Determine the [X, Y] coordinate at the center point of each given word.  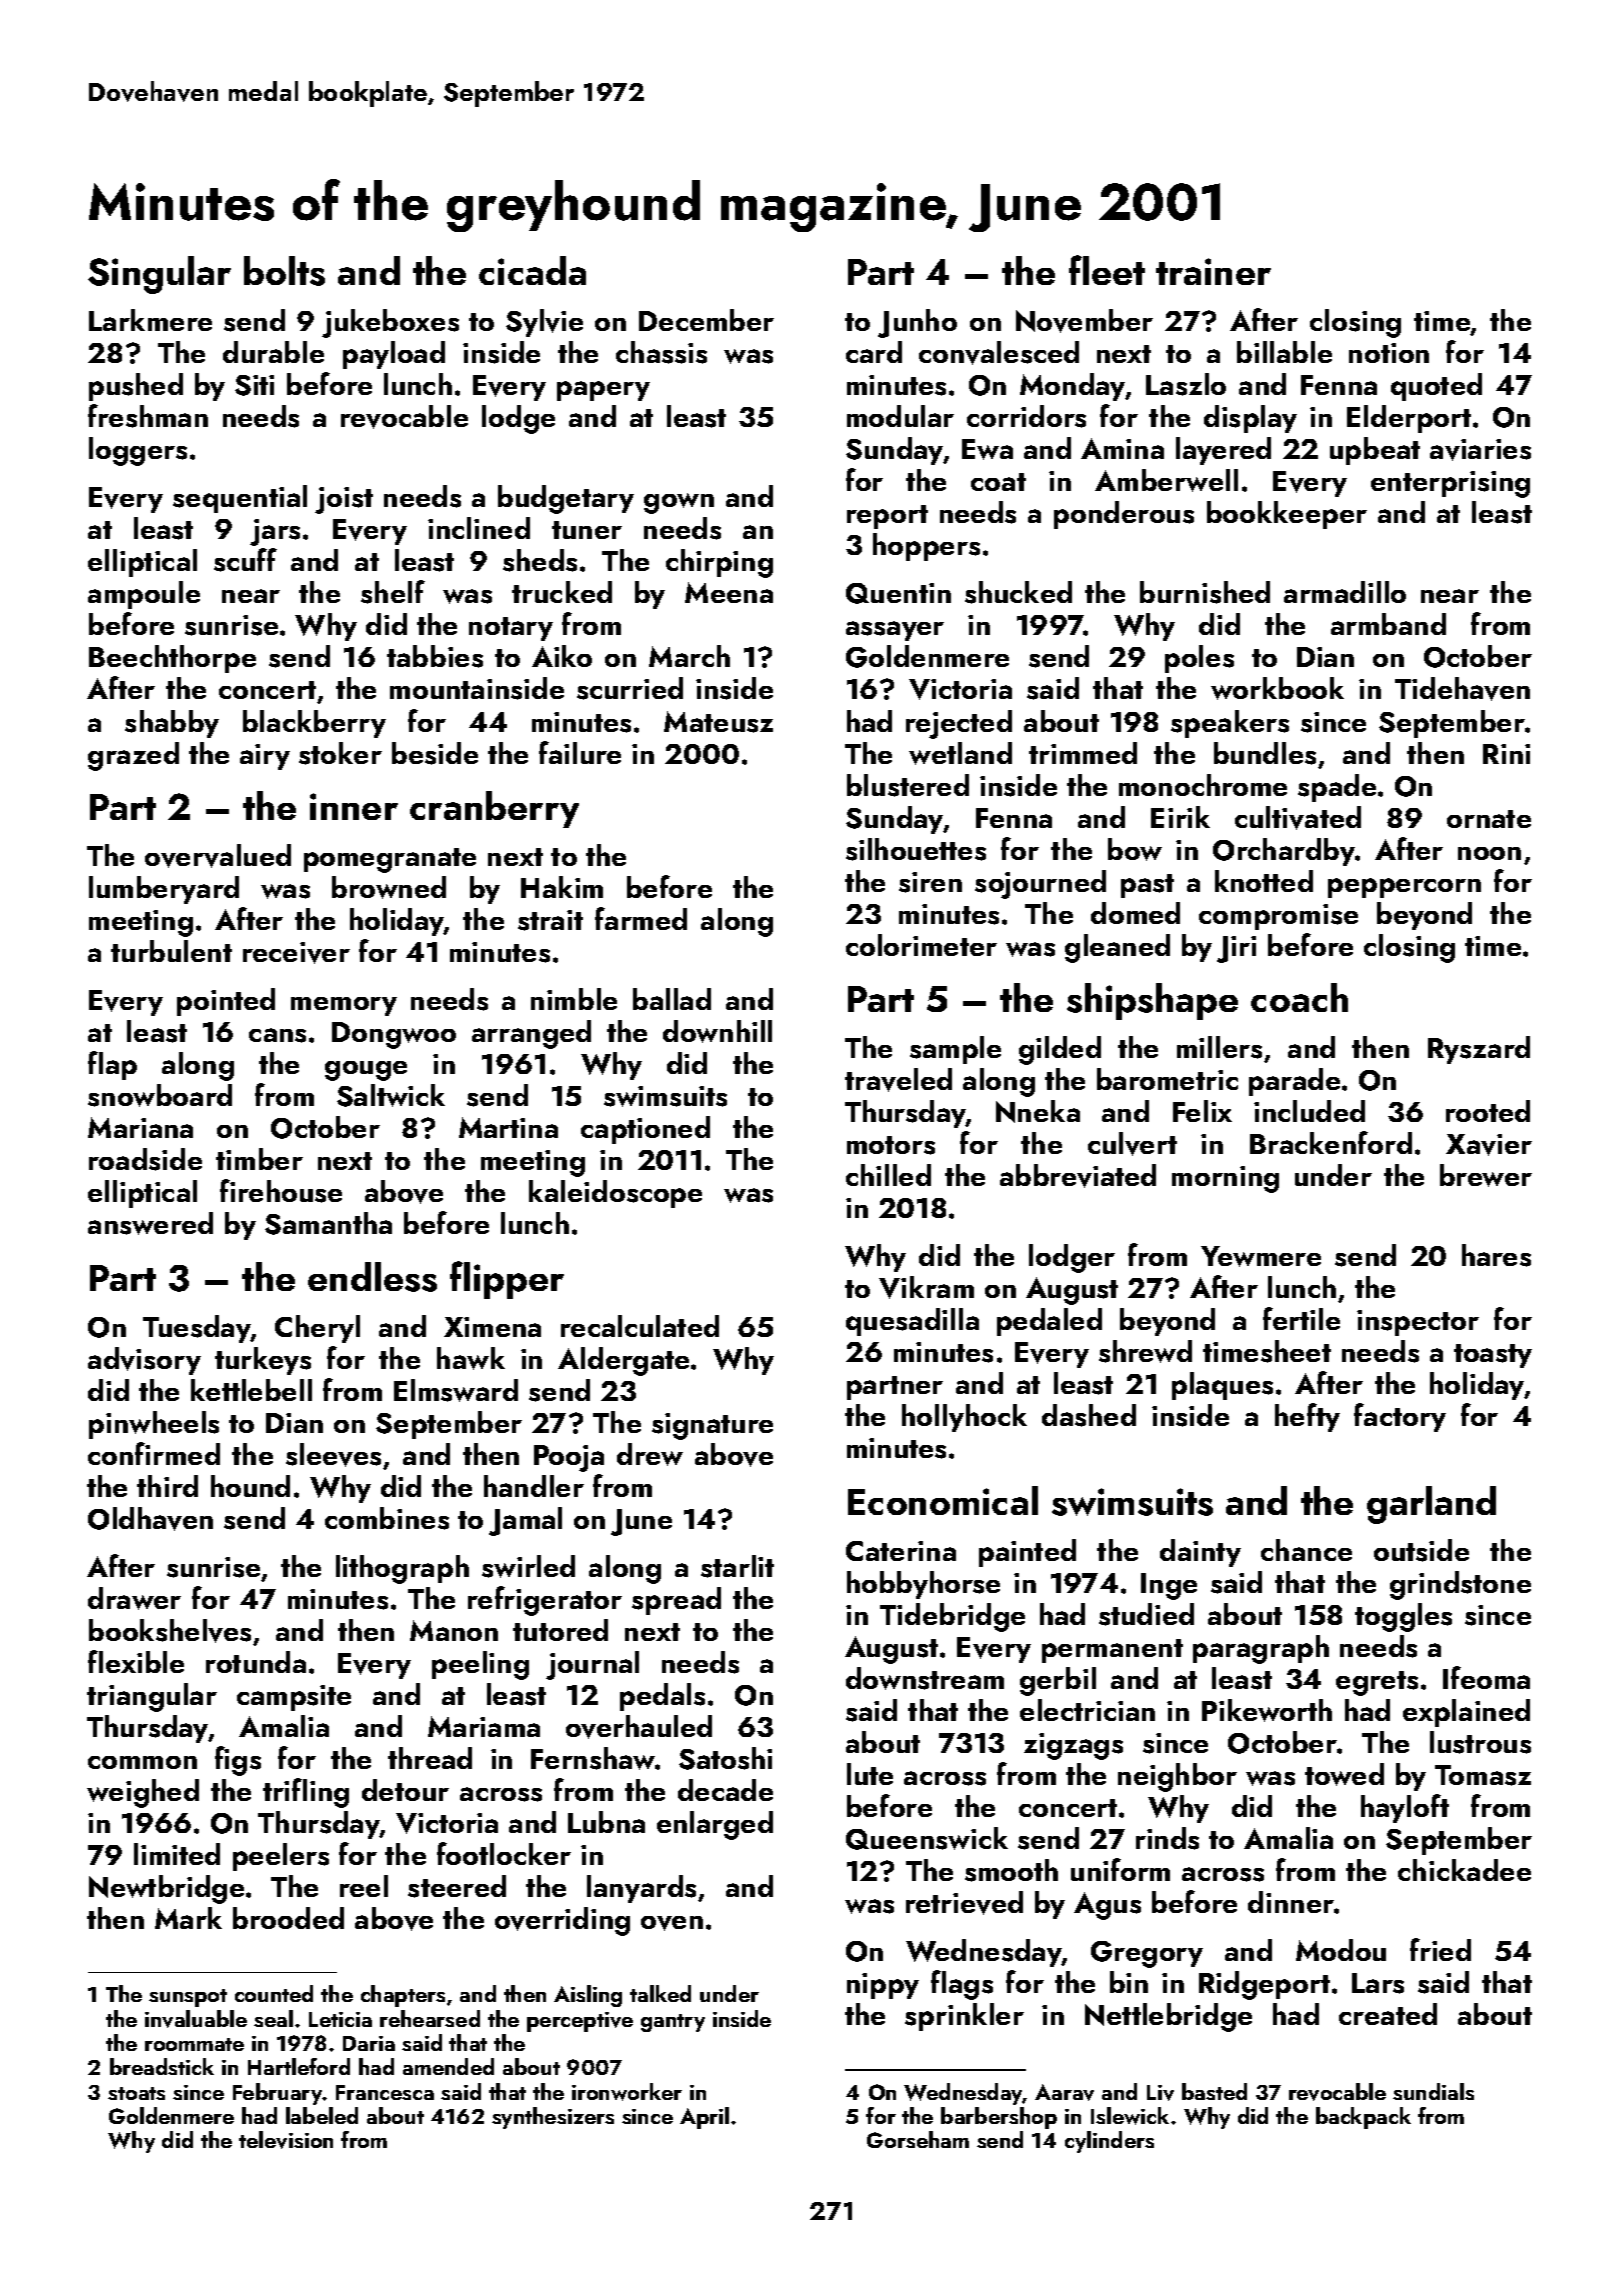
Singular [159, 275]
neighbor [1177, 1777]
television [286, 2140]
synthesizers [553, 2118]
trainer [1213, 271]
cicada [532, 270]
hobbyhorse [923, 1585]
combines [387, 1518]
